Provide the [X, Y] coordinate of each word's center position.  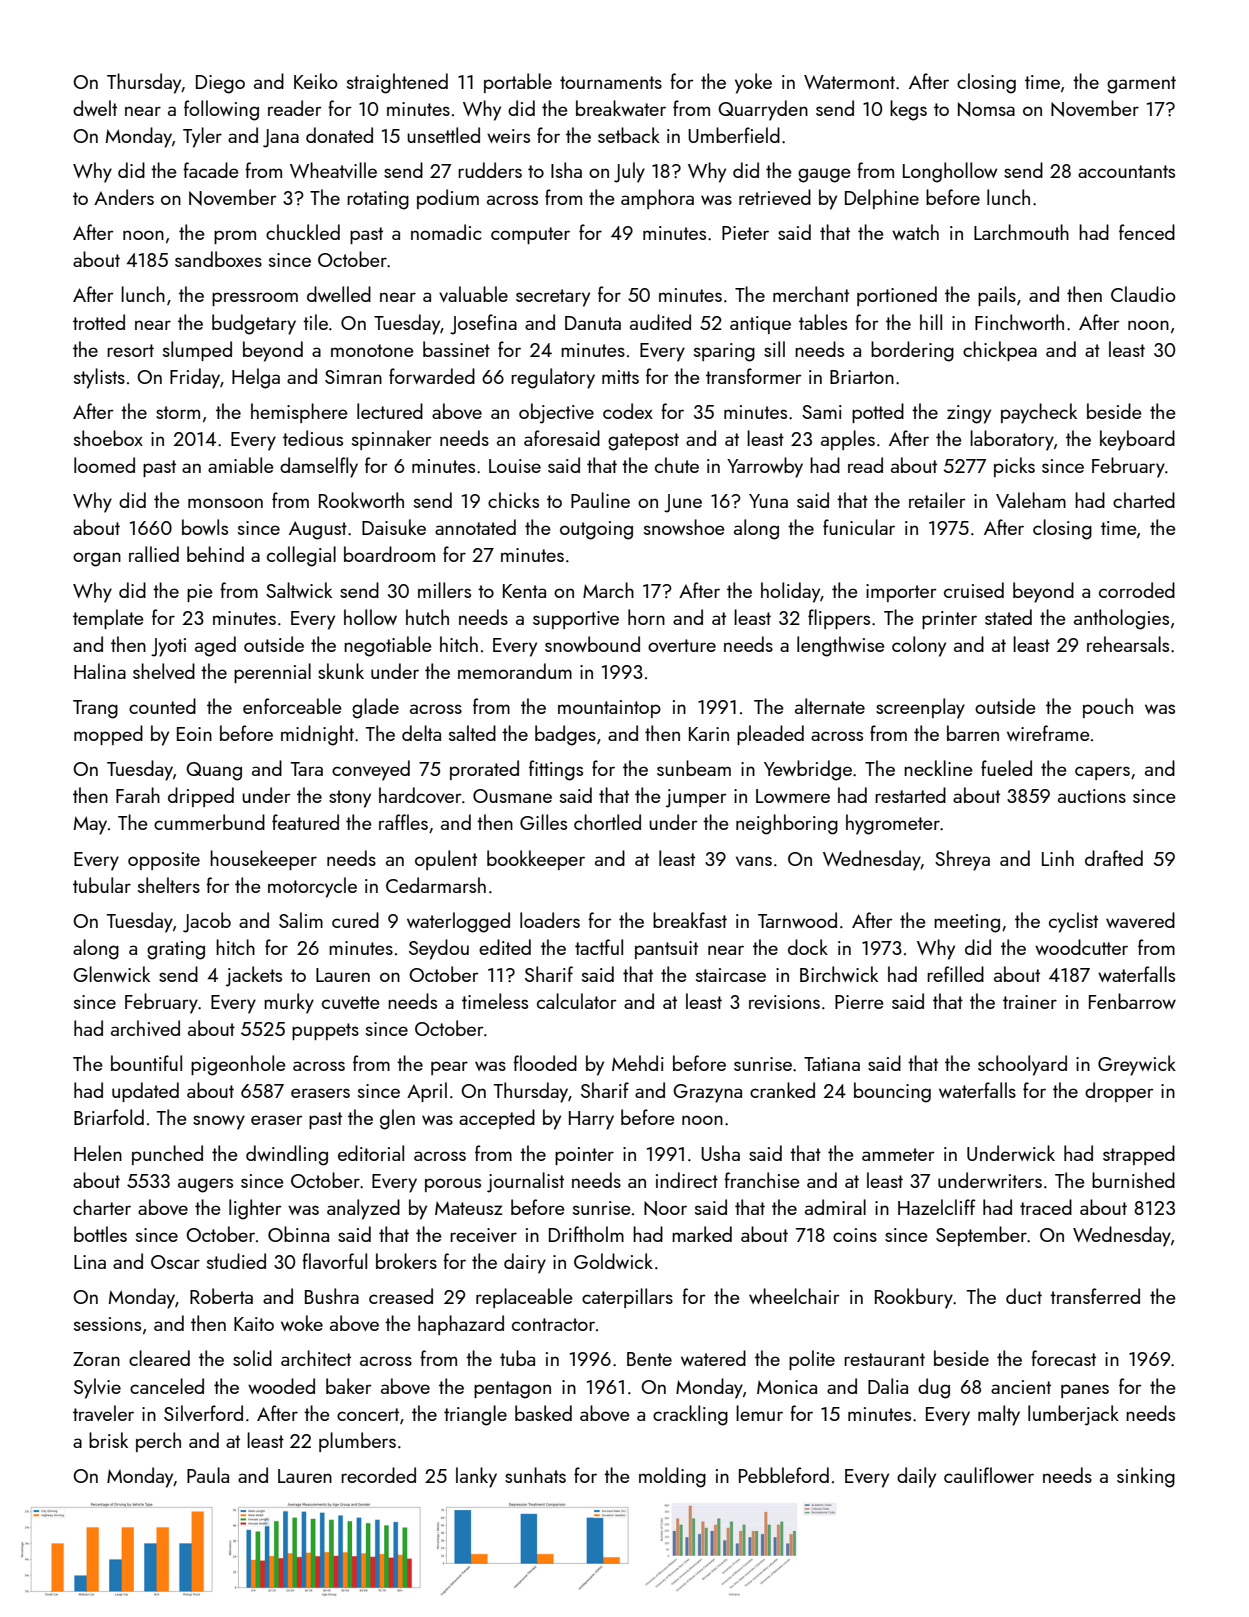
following [221, 110]
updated [145, 1092]
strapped [1139, 1155]
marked [702, 1234]
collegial [301, 556]
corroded [1137, 590]
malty [999, 1415]
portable [518, 83]
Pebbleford [784, 1475]
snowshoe [684, 527]
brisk [108, 1440]
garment [1141, 85]
